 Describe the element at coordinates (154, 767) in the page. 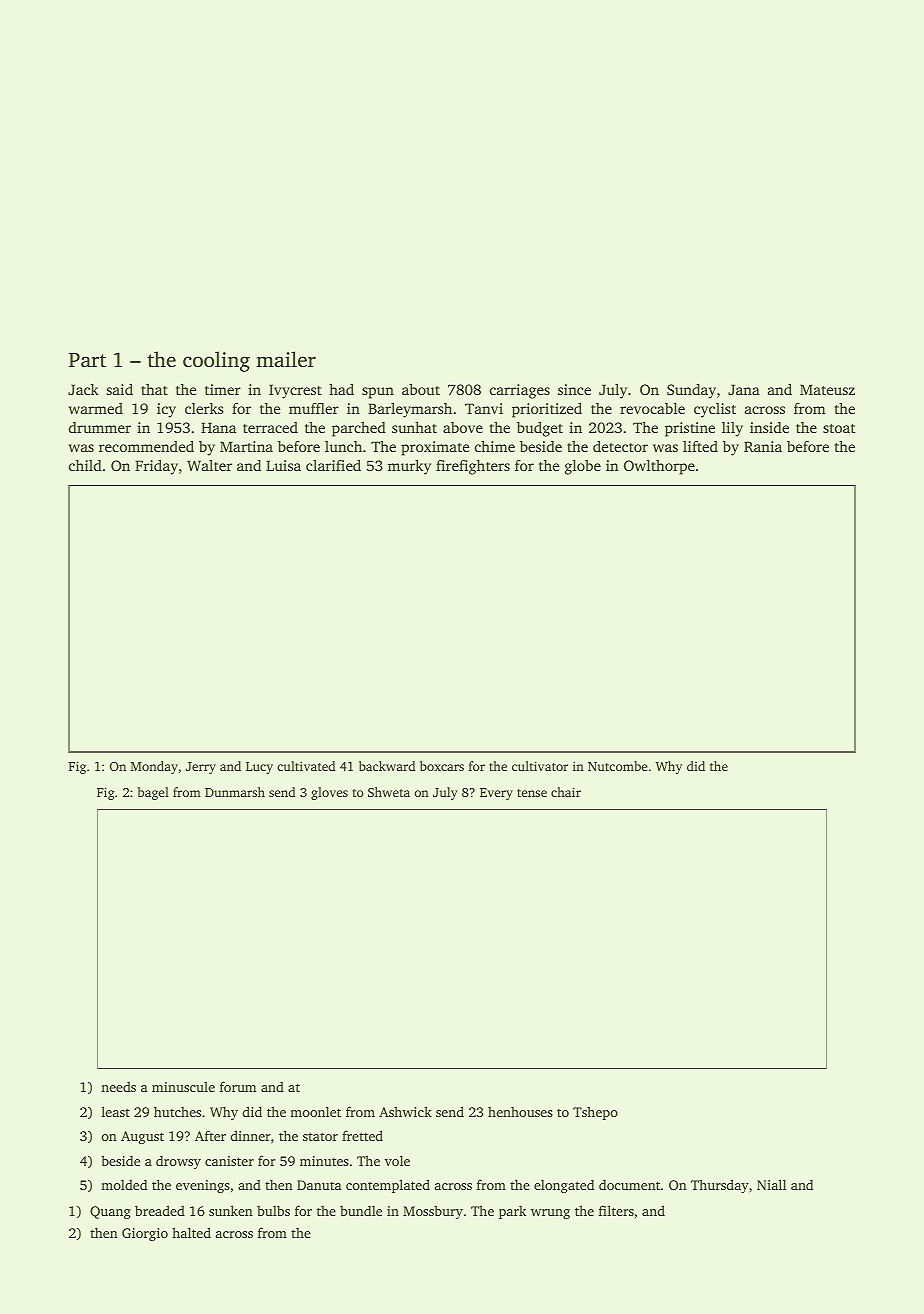

I see `Monday` at that location.
